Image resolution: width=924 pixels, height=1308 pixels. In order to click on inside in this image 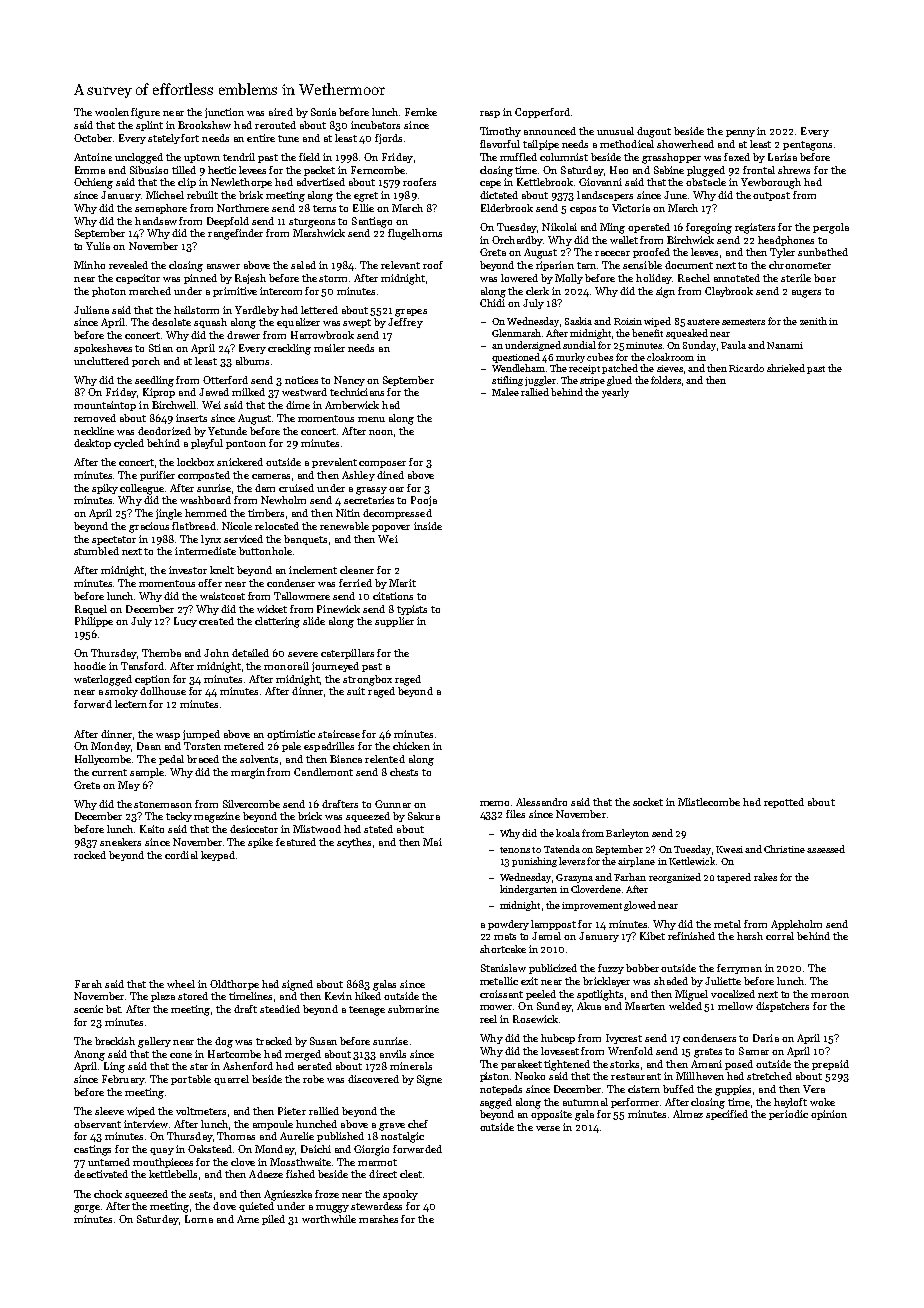, I will do `click(428, 526)`.
